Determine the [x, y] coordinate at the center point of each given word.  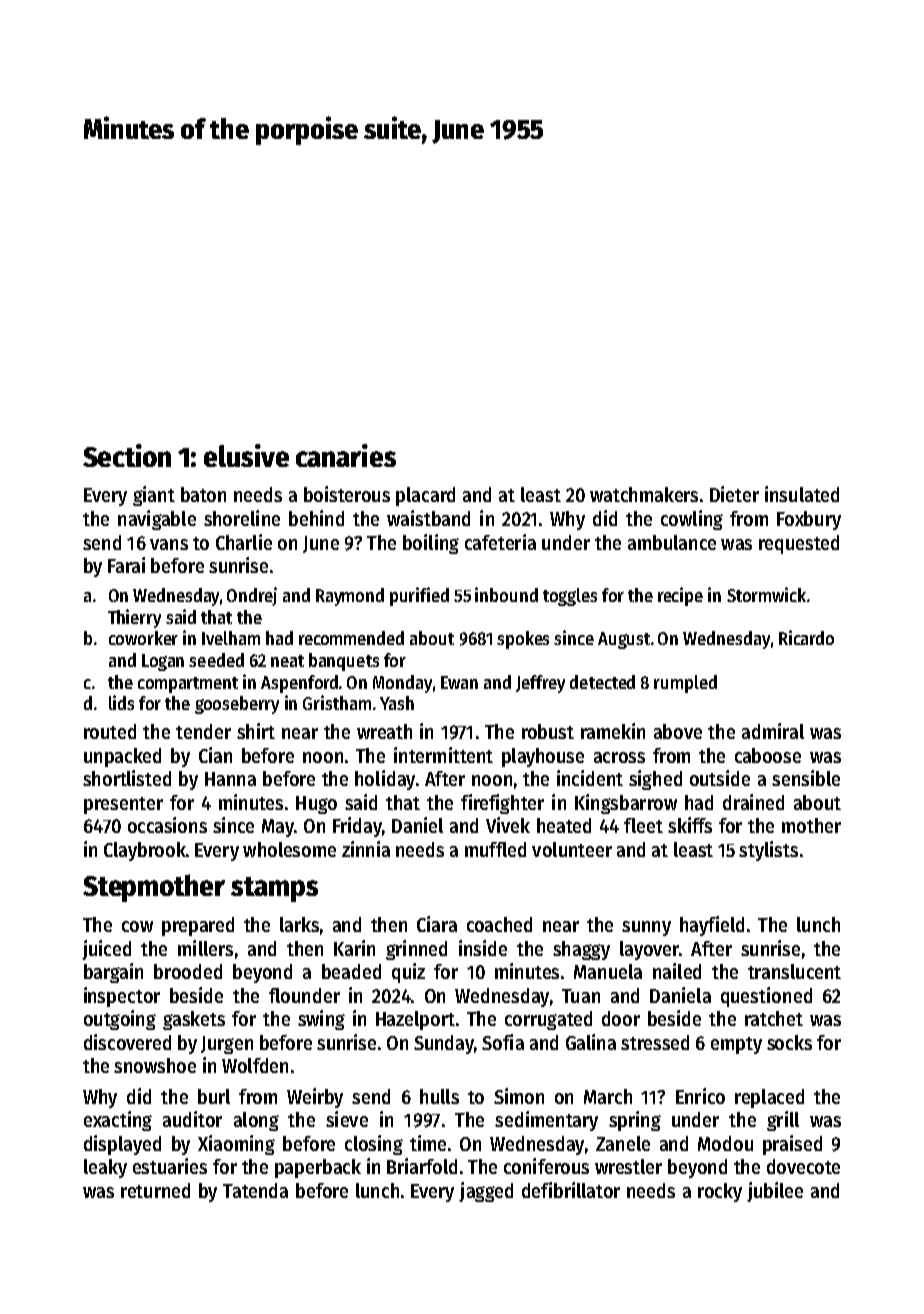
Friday [357, 827]
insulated [802, 494]
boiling [431, 544]
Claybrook [145, 851]
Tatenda [255, 1190]
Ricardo [806, 637]
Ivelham [231, 638]
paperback [318, 1168]
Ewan [459, 682]
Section [127, 455]
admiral [773, 731]
